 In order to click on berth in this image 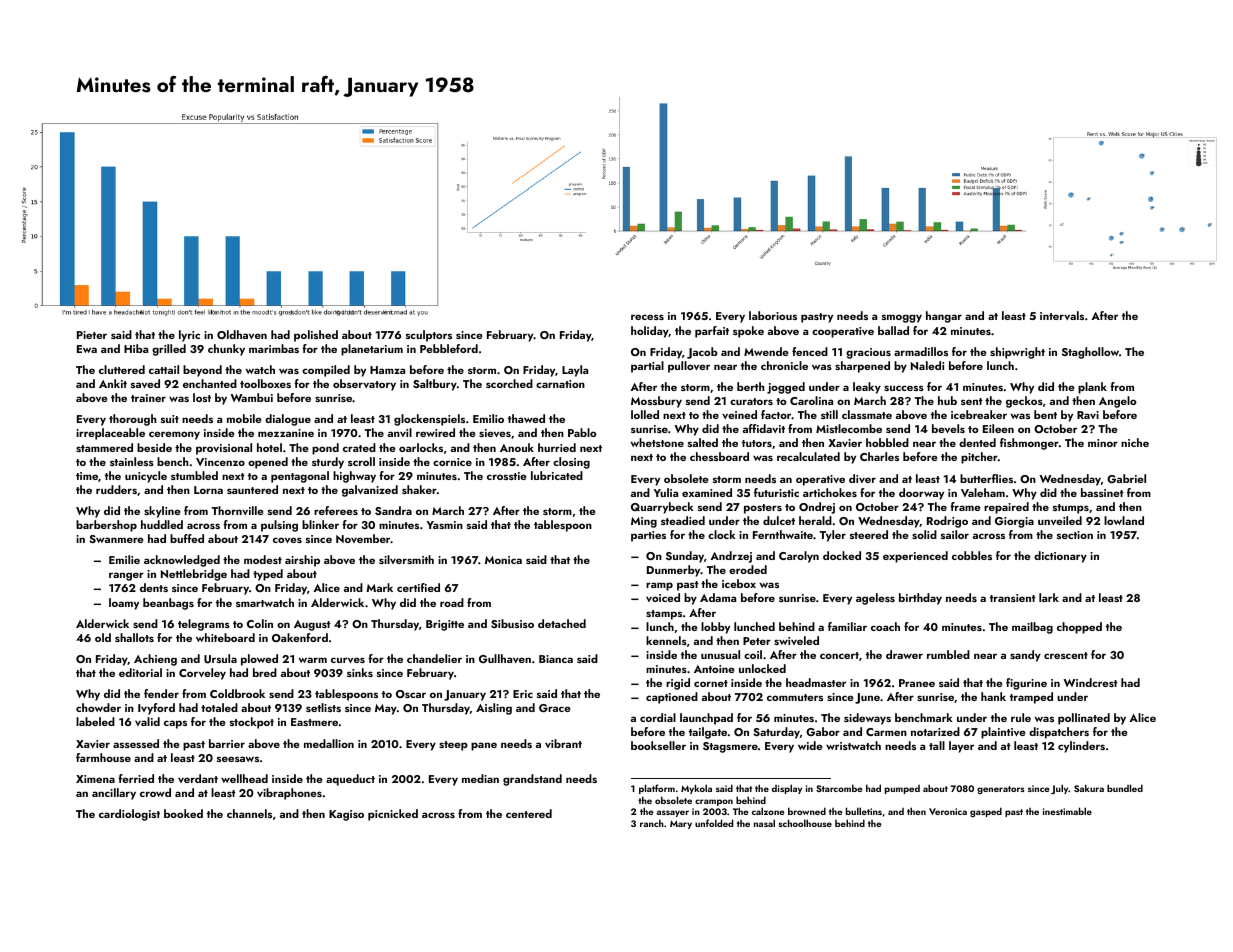, I will do `click(750, 386)`.
